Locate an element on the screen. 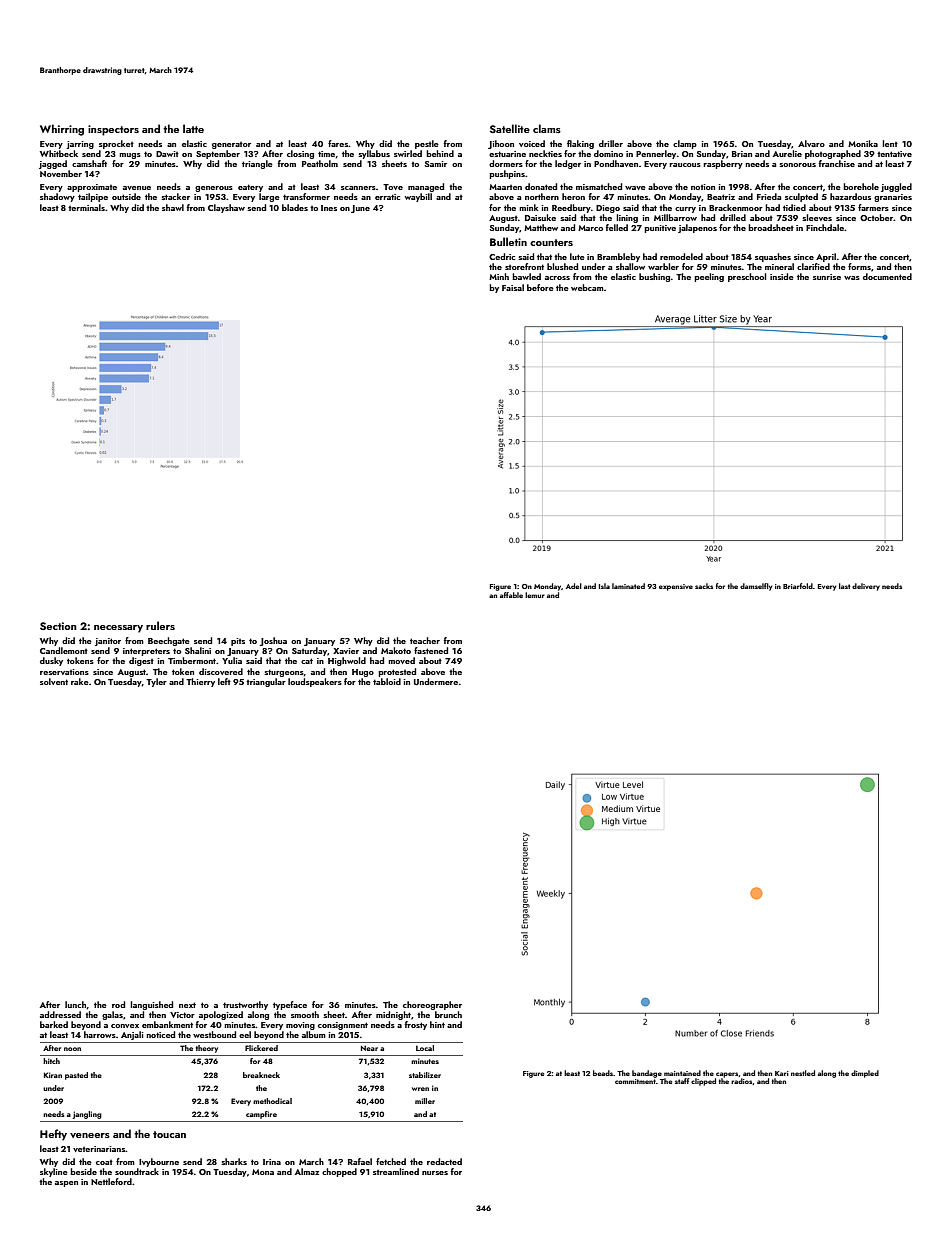 The image size is (952, 1233). scanners is located at coordinates (358, 188).
